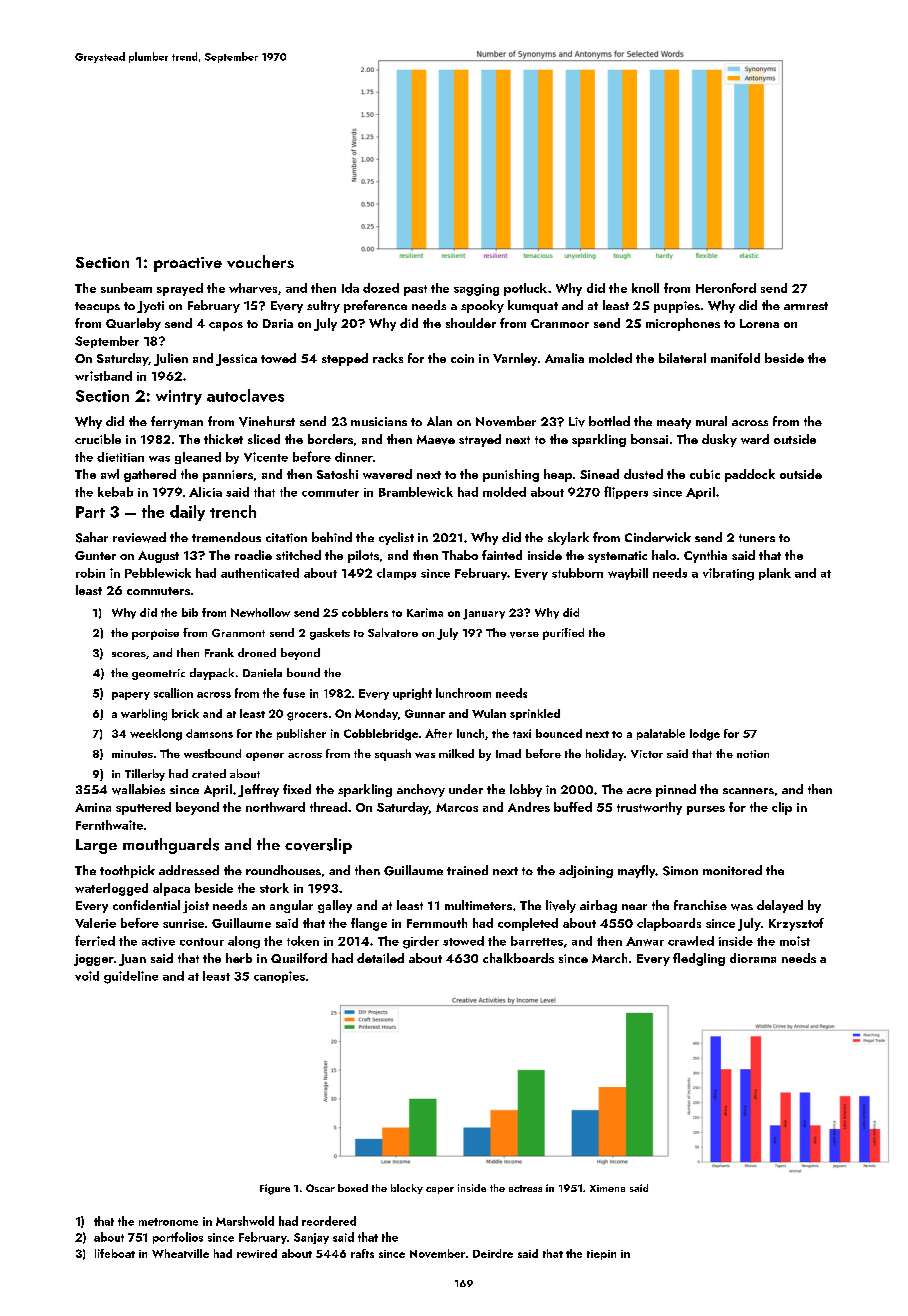 Image resolution: width=908 pixels, height=1316 pixels. I want to click on robin, so click(90, 573).
